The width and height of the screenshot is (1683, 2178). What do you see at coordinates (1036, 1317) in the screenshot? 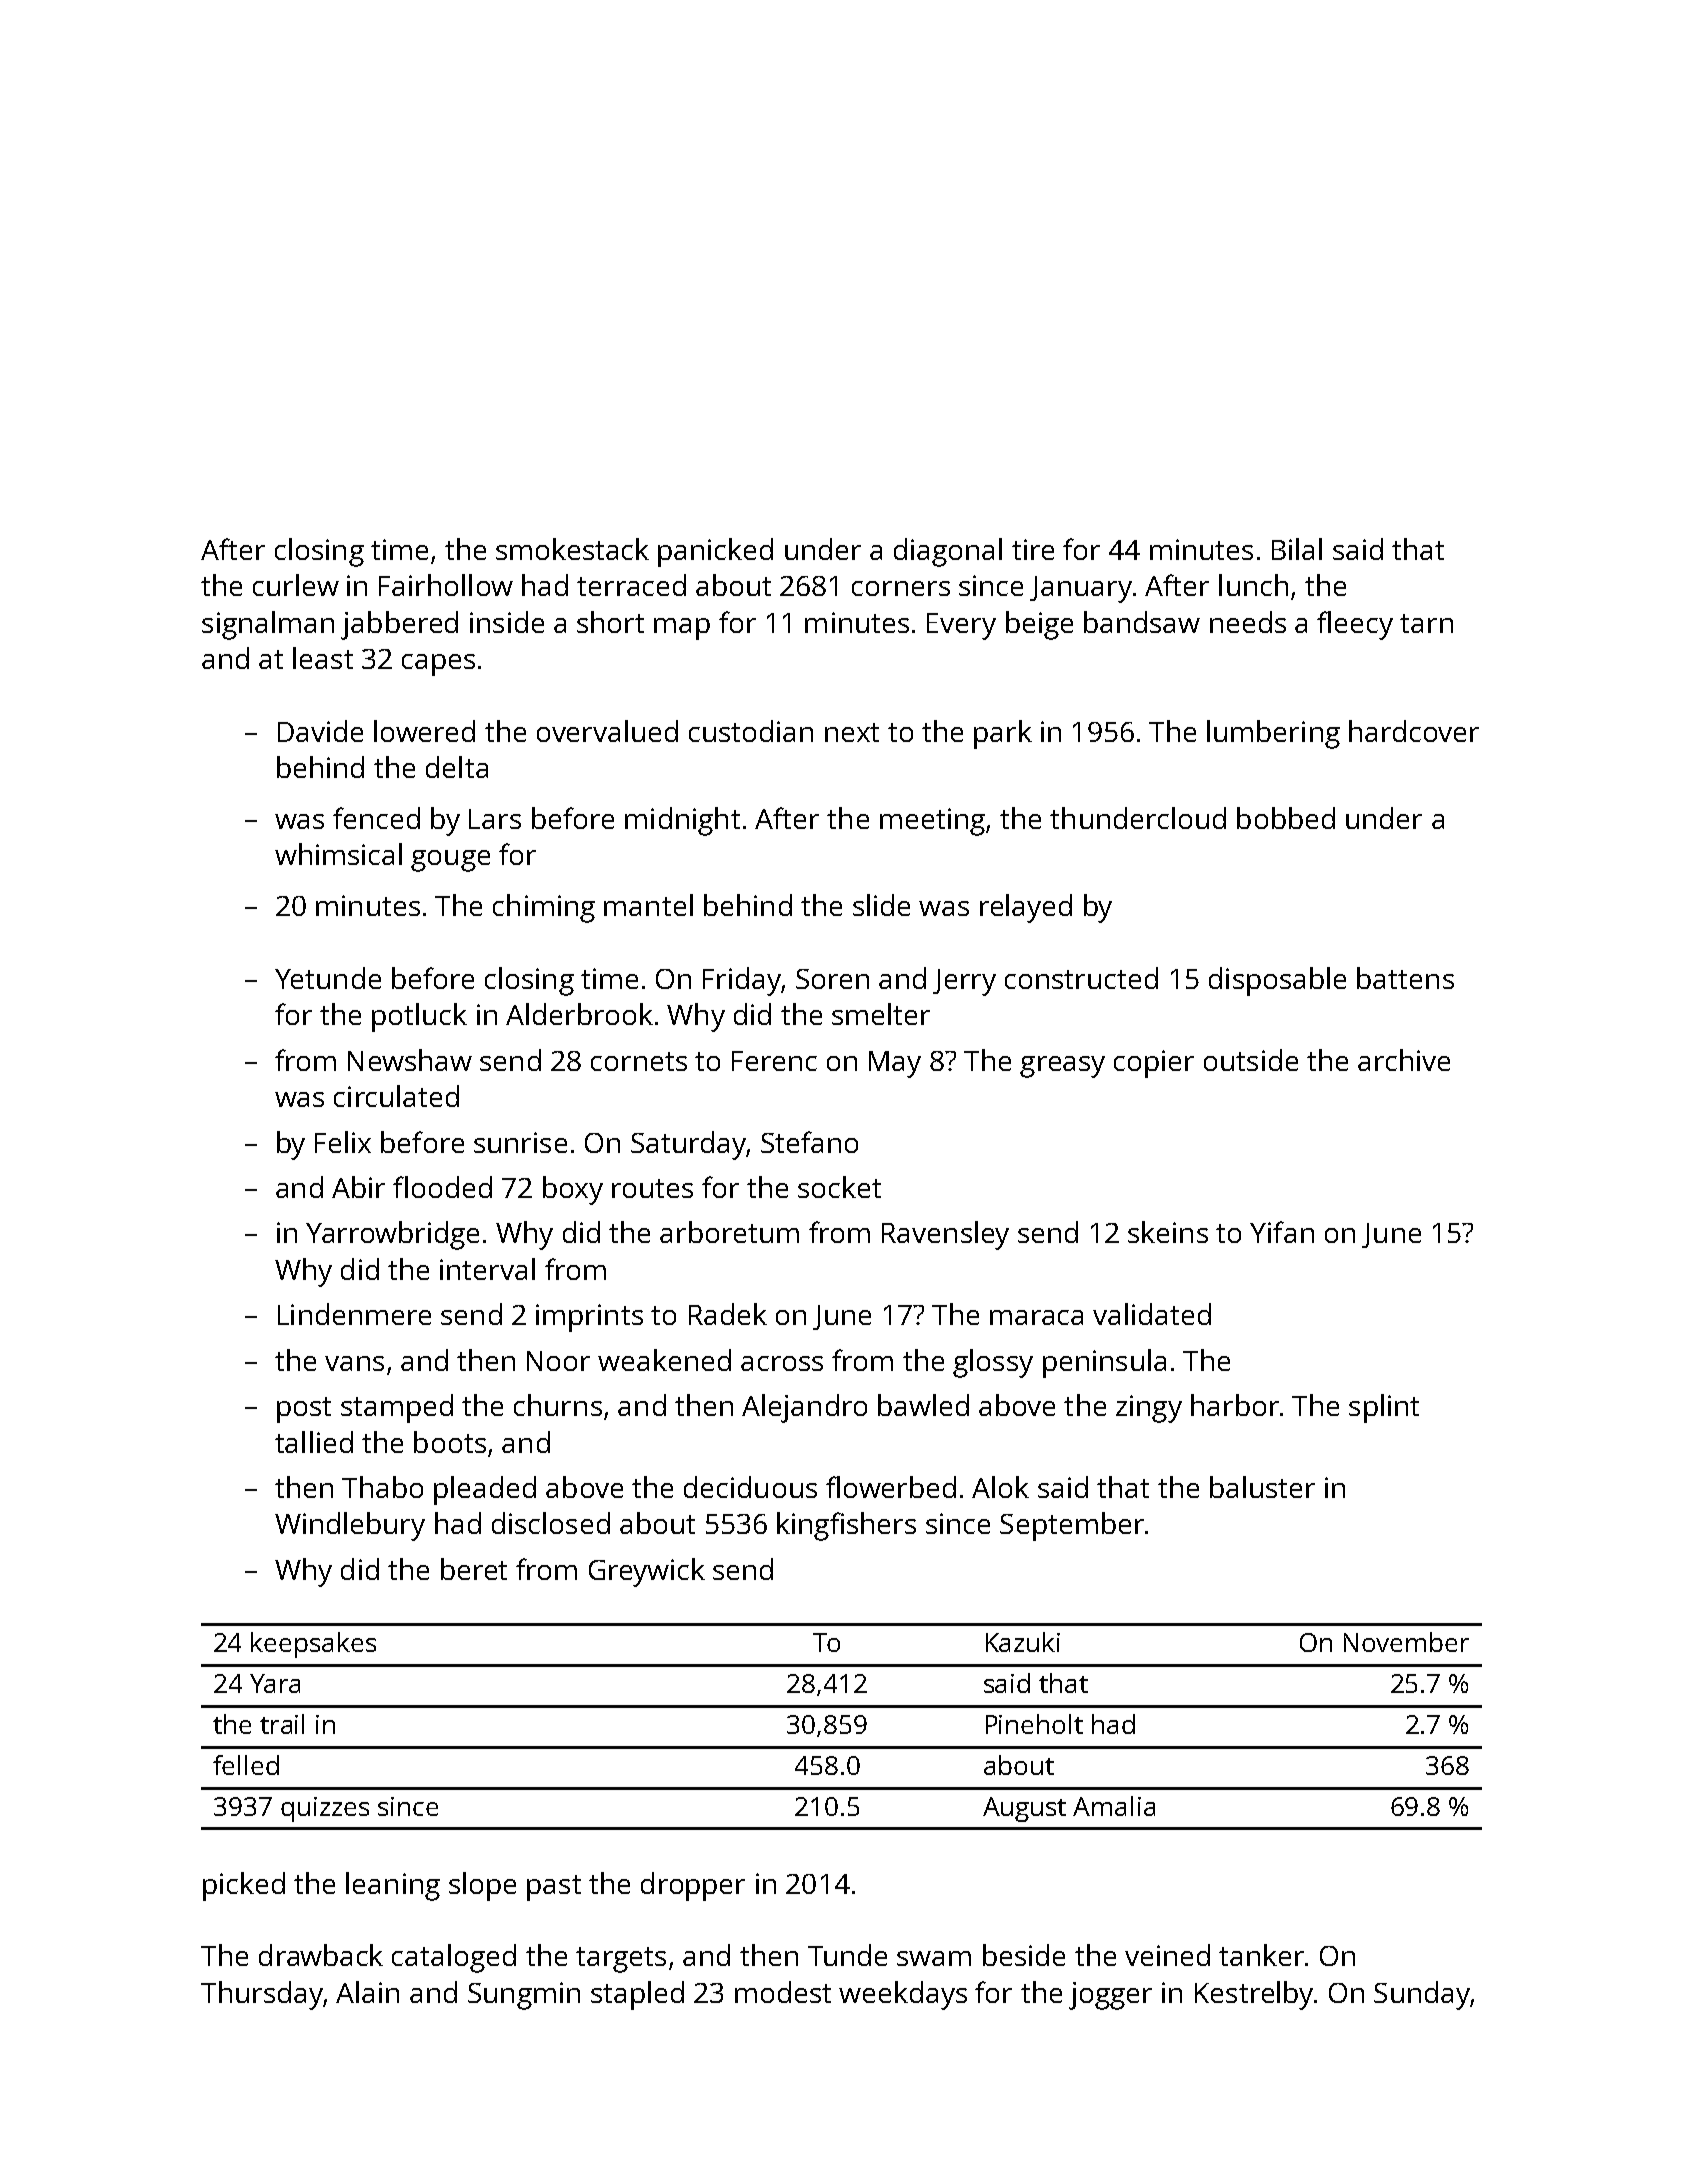
I see `maraca` at bounding box center [1036, 1317].
